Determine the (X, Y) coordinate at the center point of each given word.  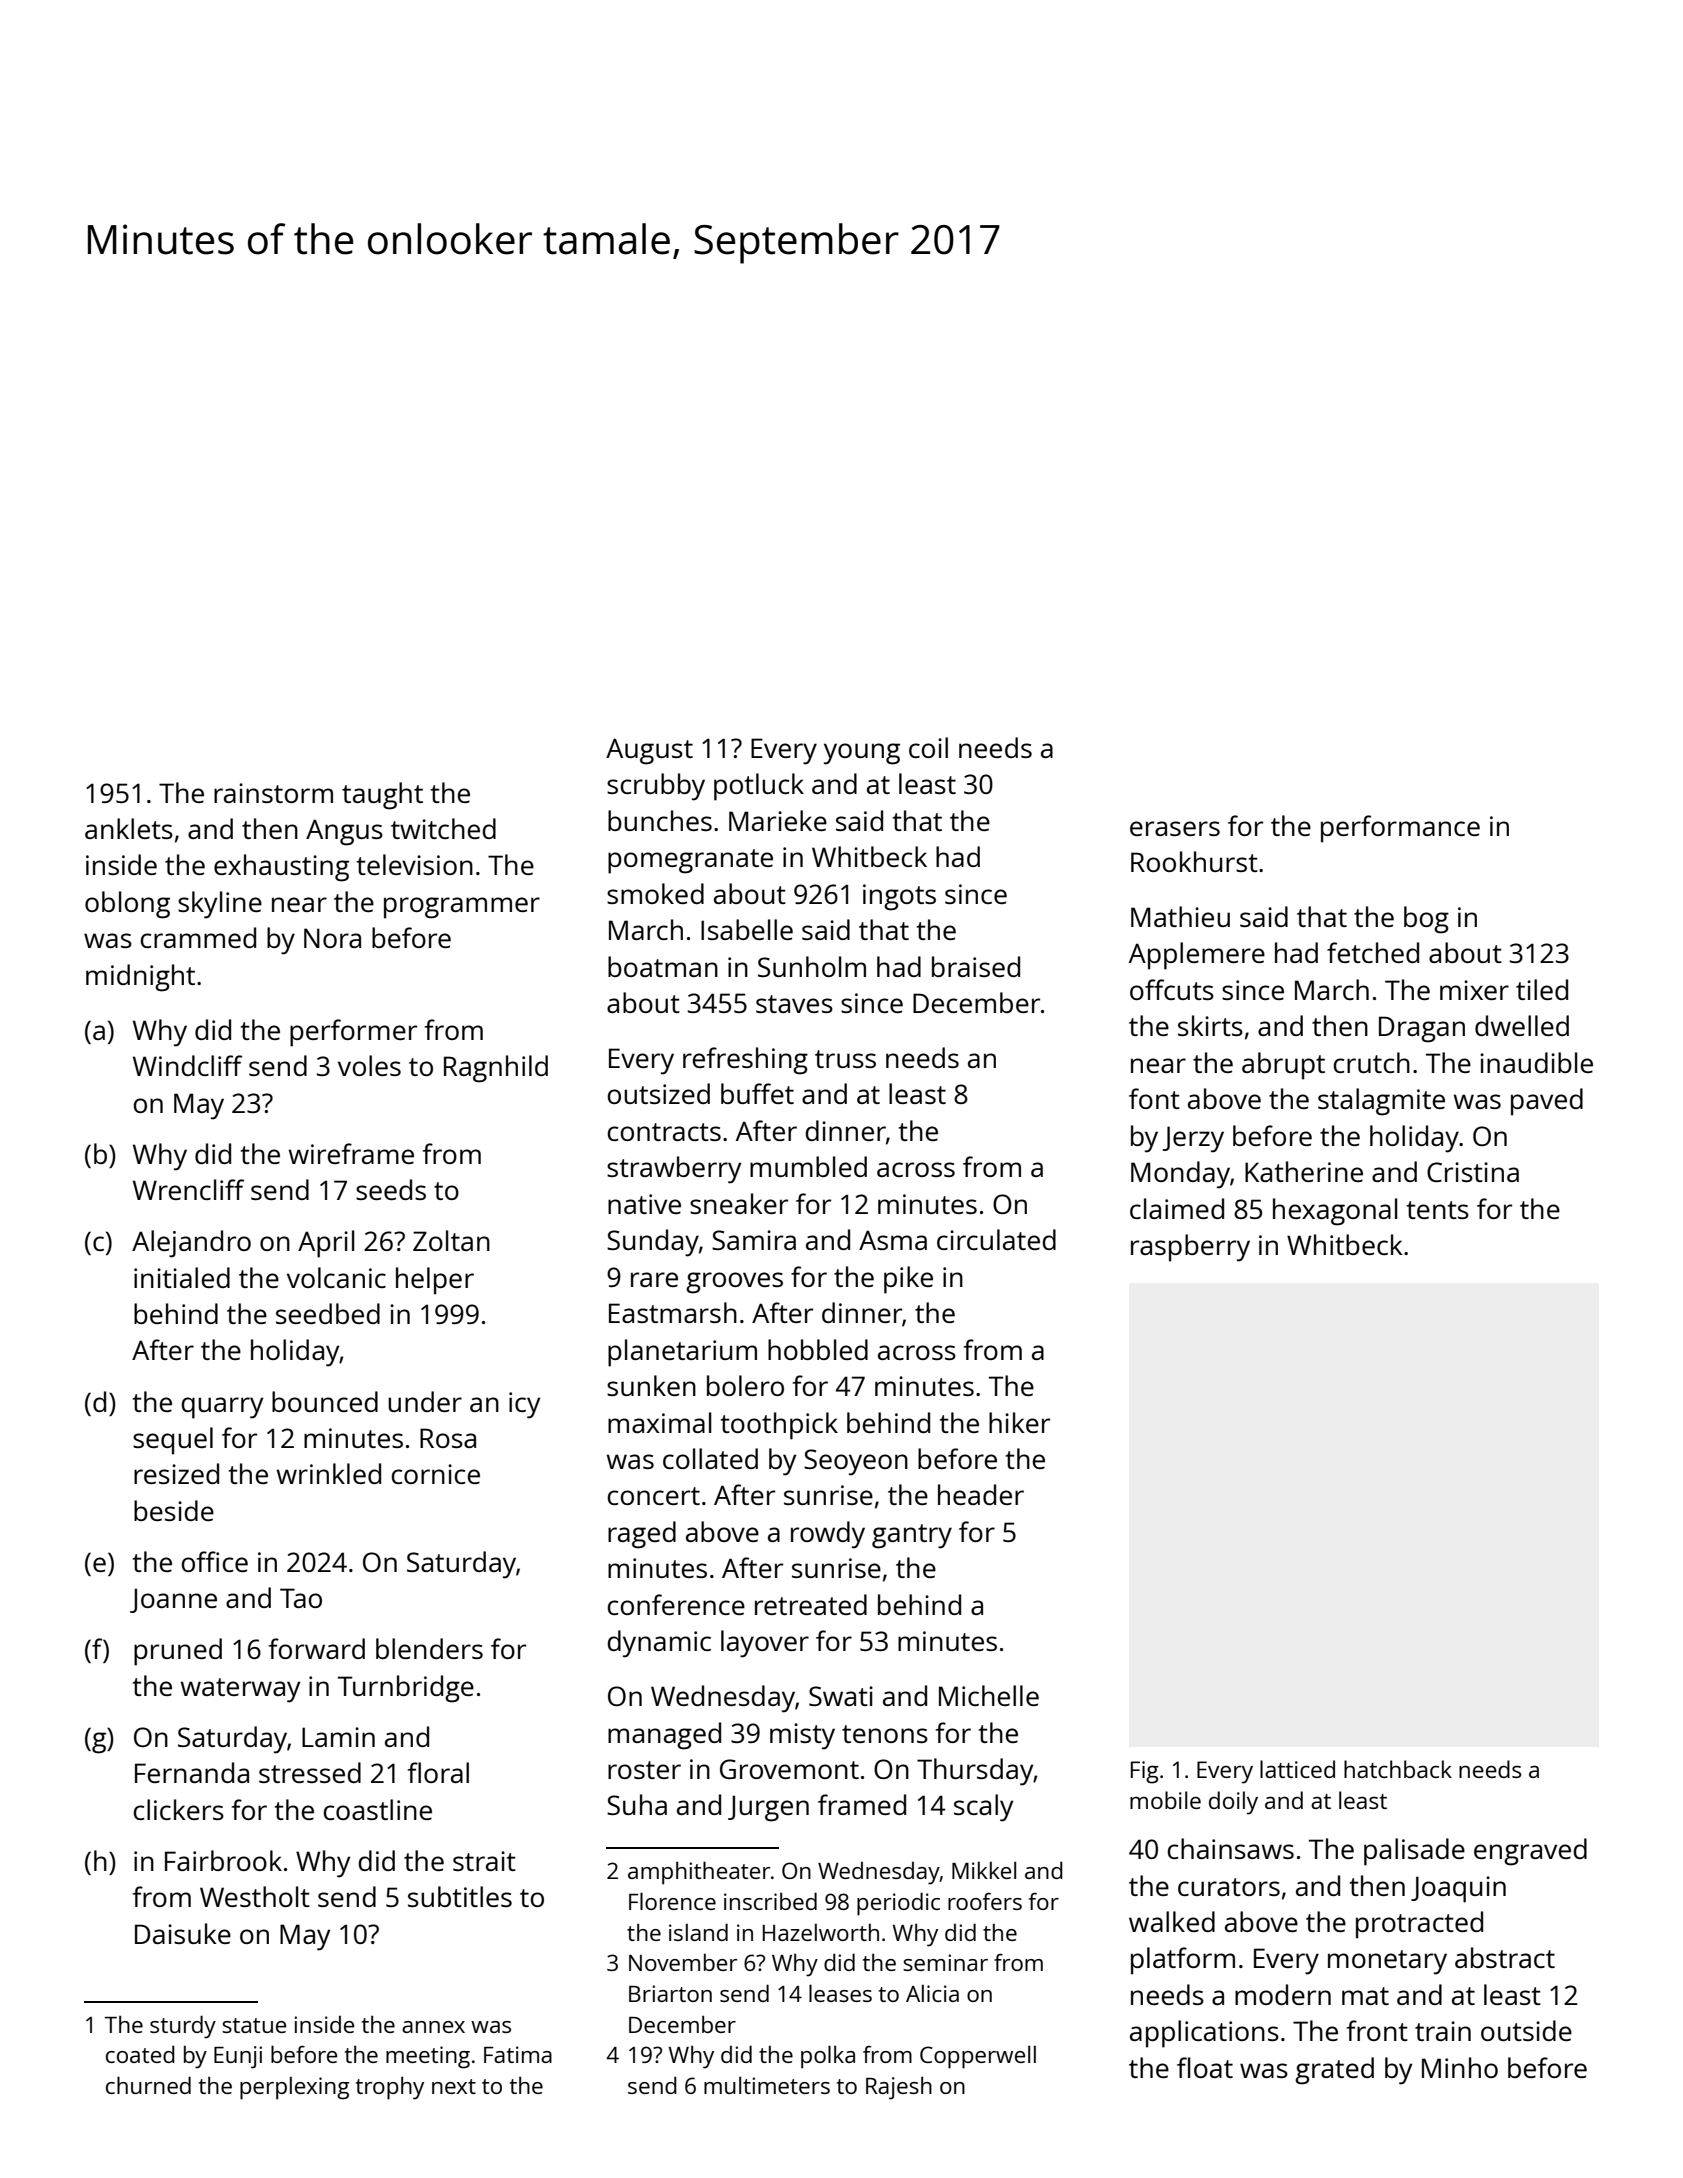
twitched (443, 828)
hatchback (1398, 1769)
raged (642, 1535)
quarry (222, 1408)
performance (1400, 829)
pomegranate (690, 861)
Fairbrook (223, 1860)
